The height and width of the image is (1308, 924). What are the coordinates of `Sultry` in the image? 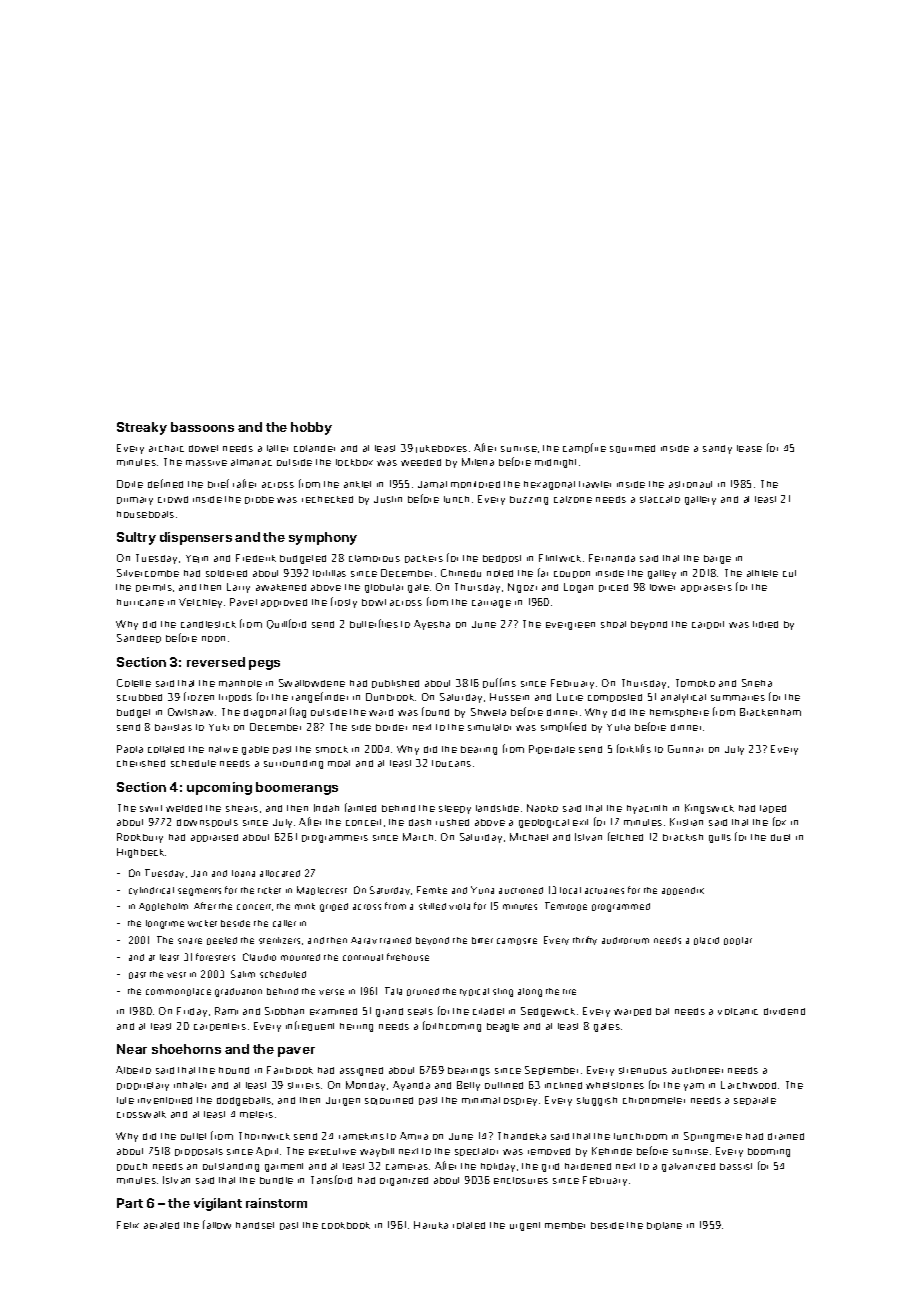 It's located at (136, 538).
